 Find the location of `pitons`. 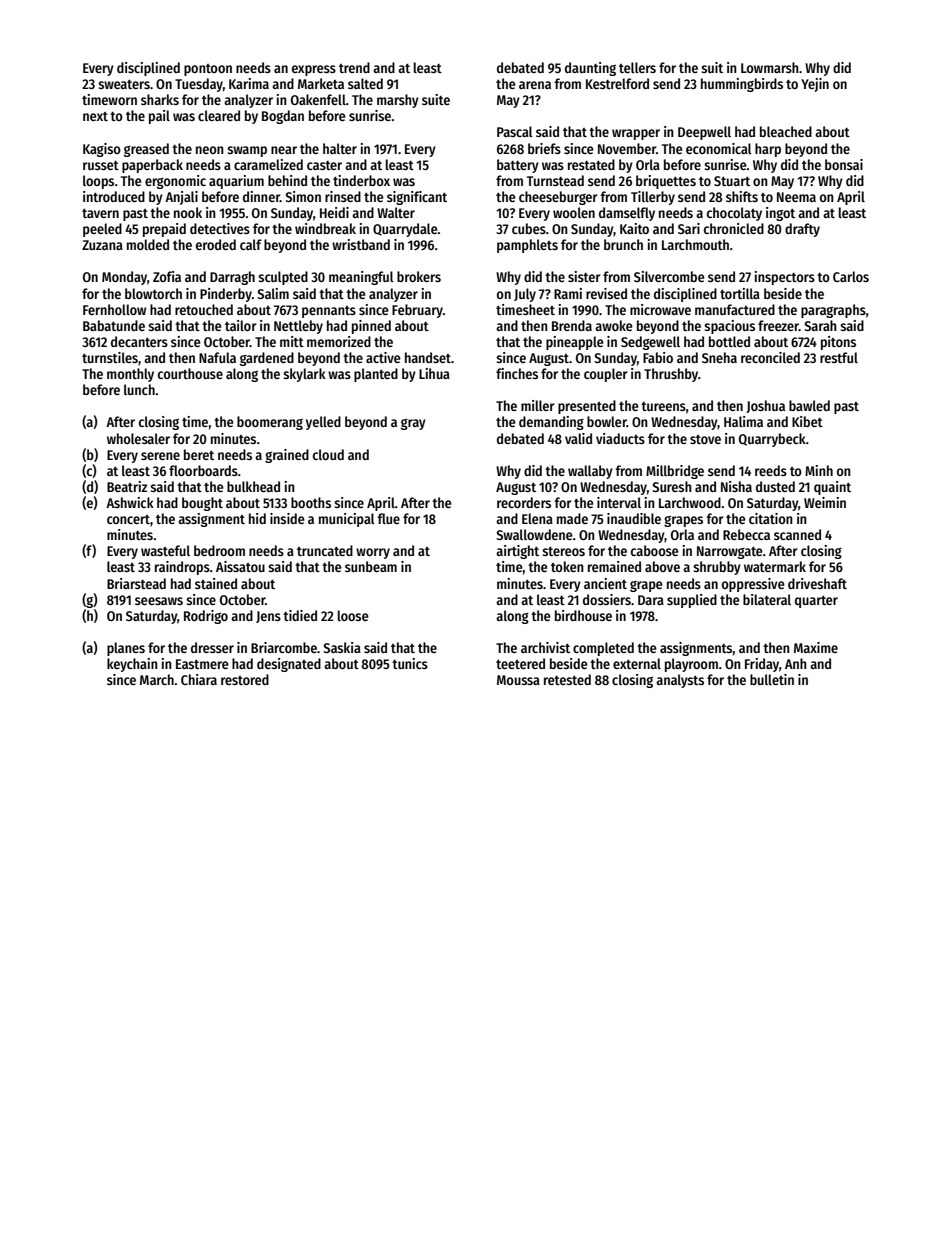

pitons is located at coordinates (838, 343).
